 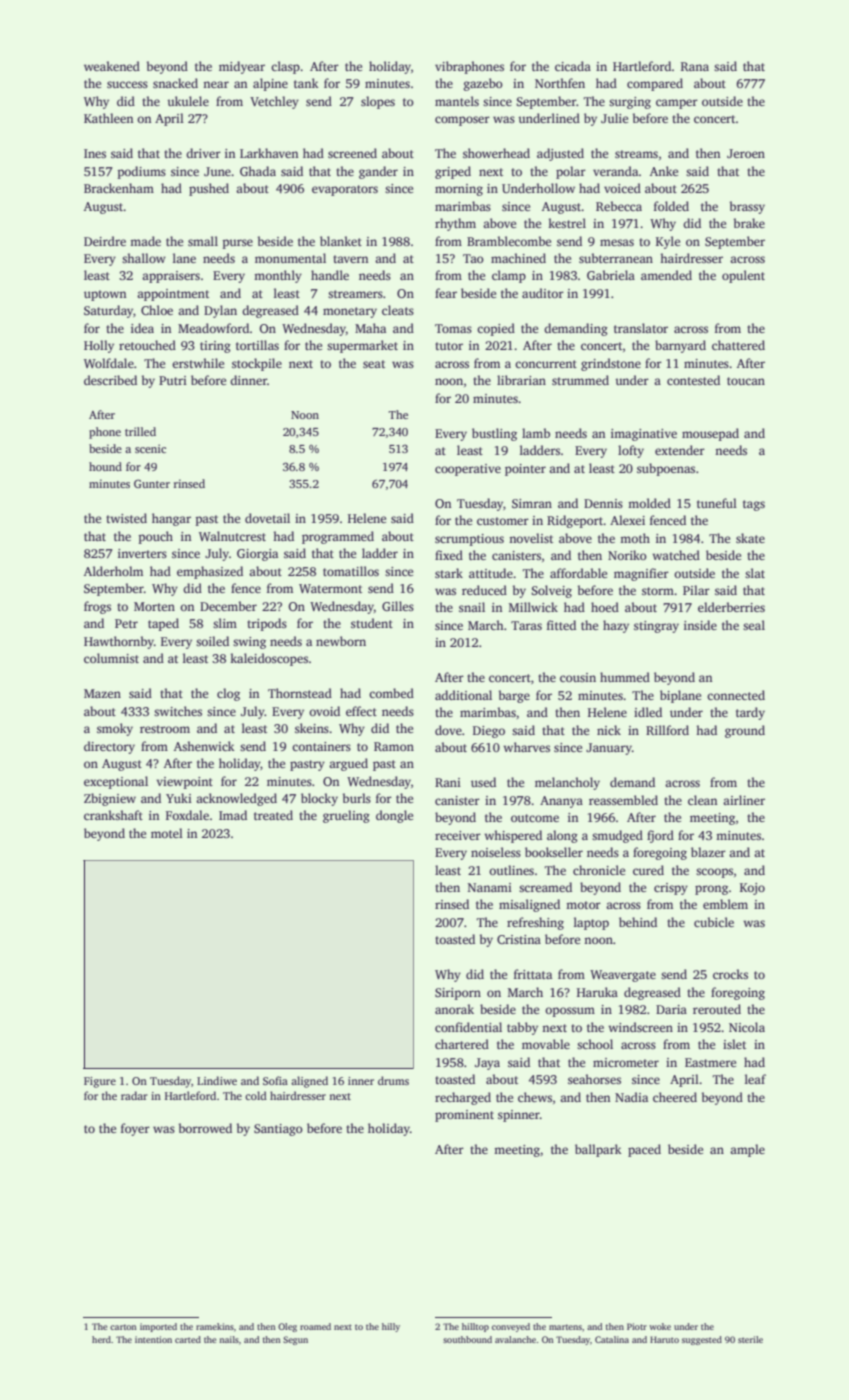 I want to click on directory, so click(x=109, y=747).
